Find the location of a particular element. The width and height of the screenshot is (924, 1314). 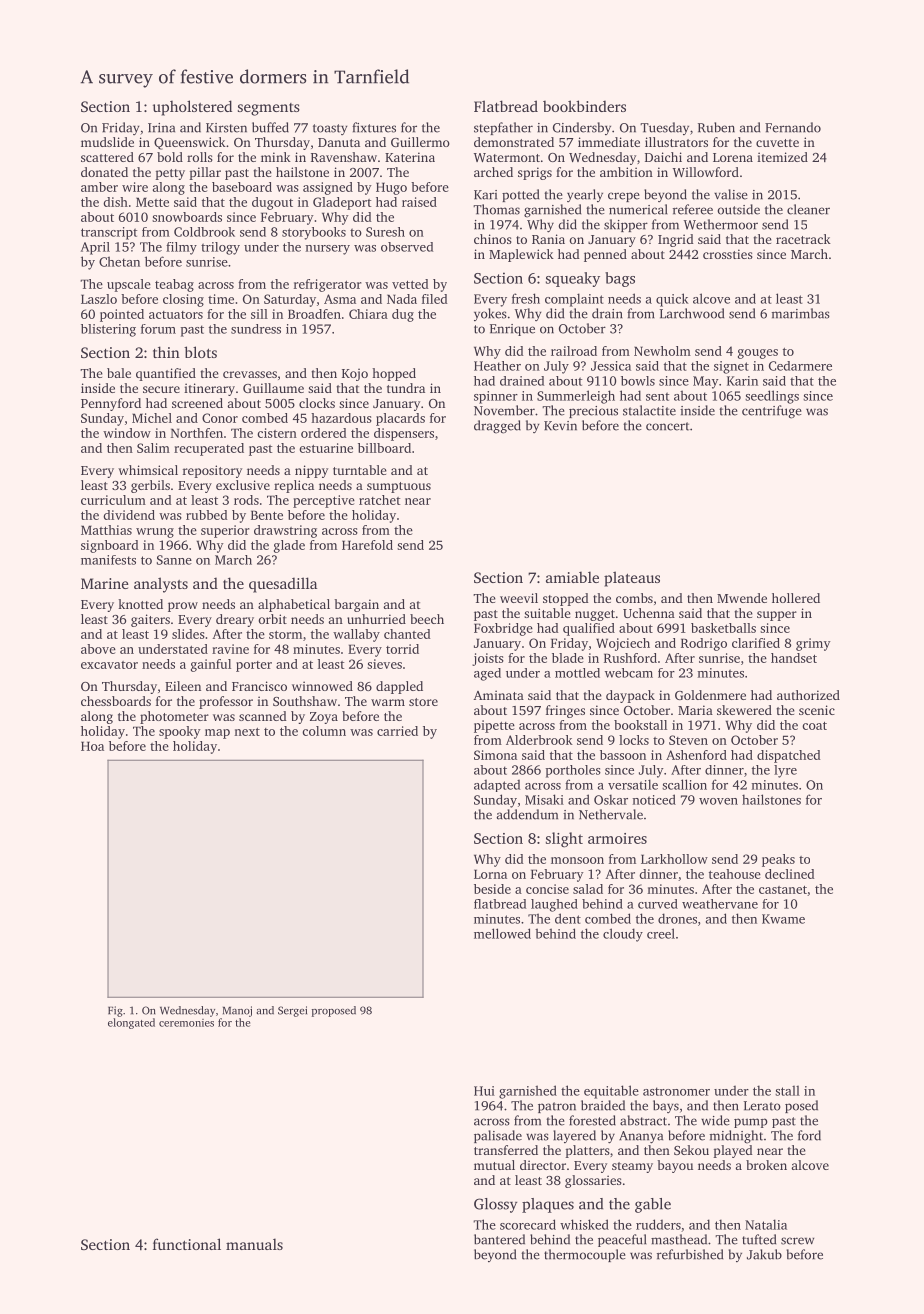

manuals is located at coordinates (254, 1244).
